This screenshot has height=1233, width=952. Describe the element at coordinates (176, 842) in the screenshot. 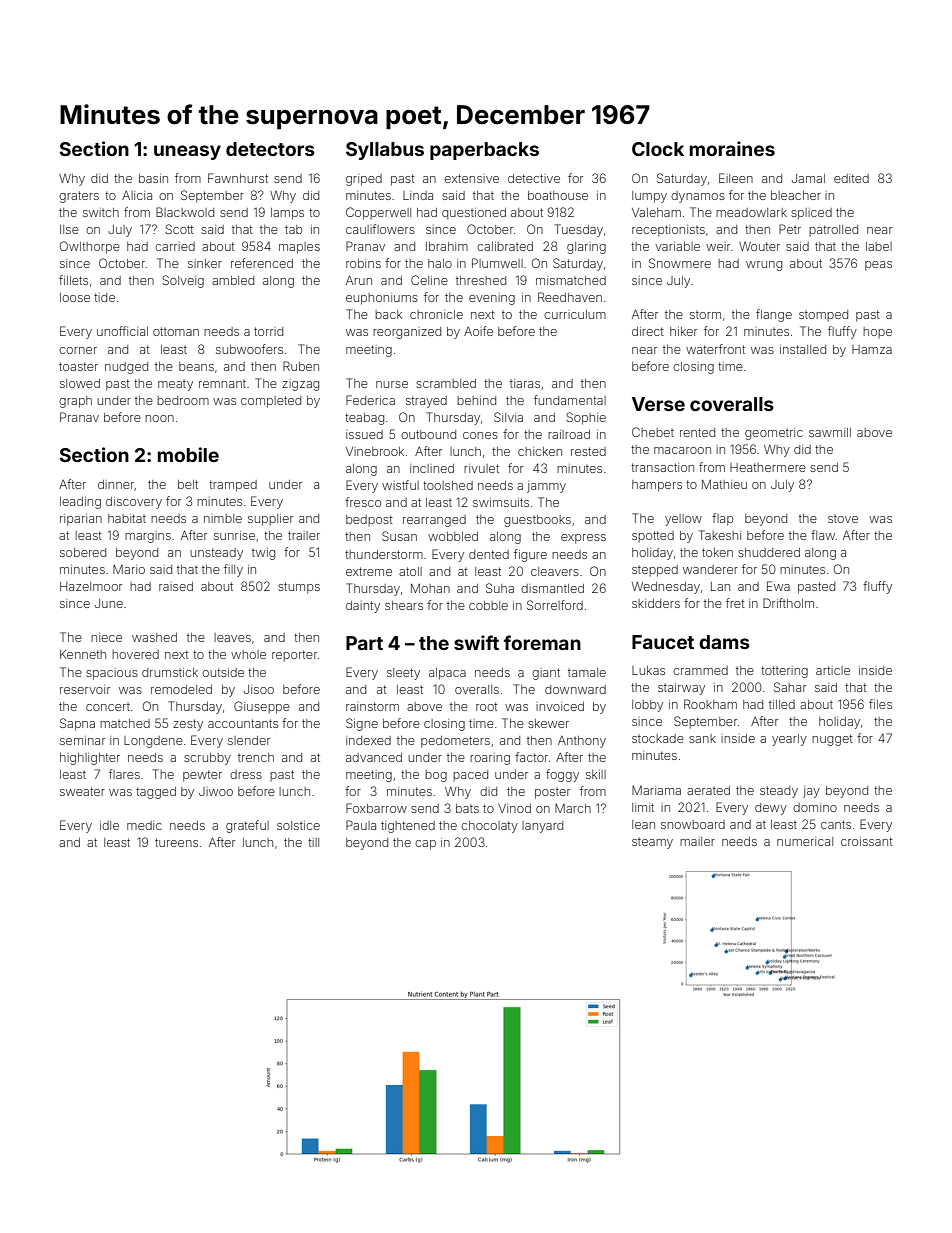

I see `tureens` at that location.
